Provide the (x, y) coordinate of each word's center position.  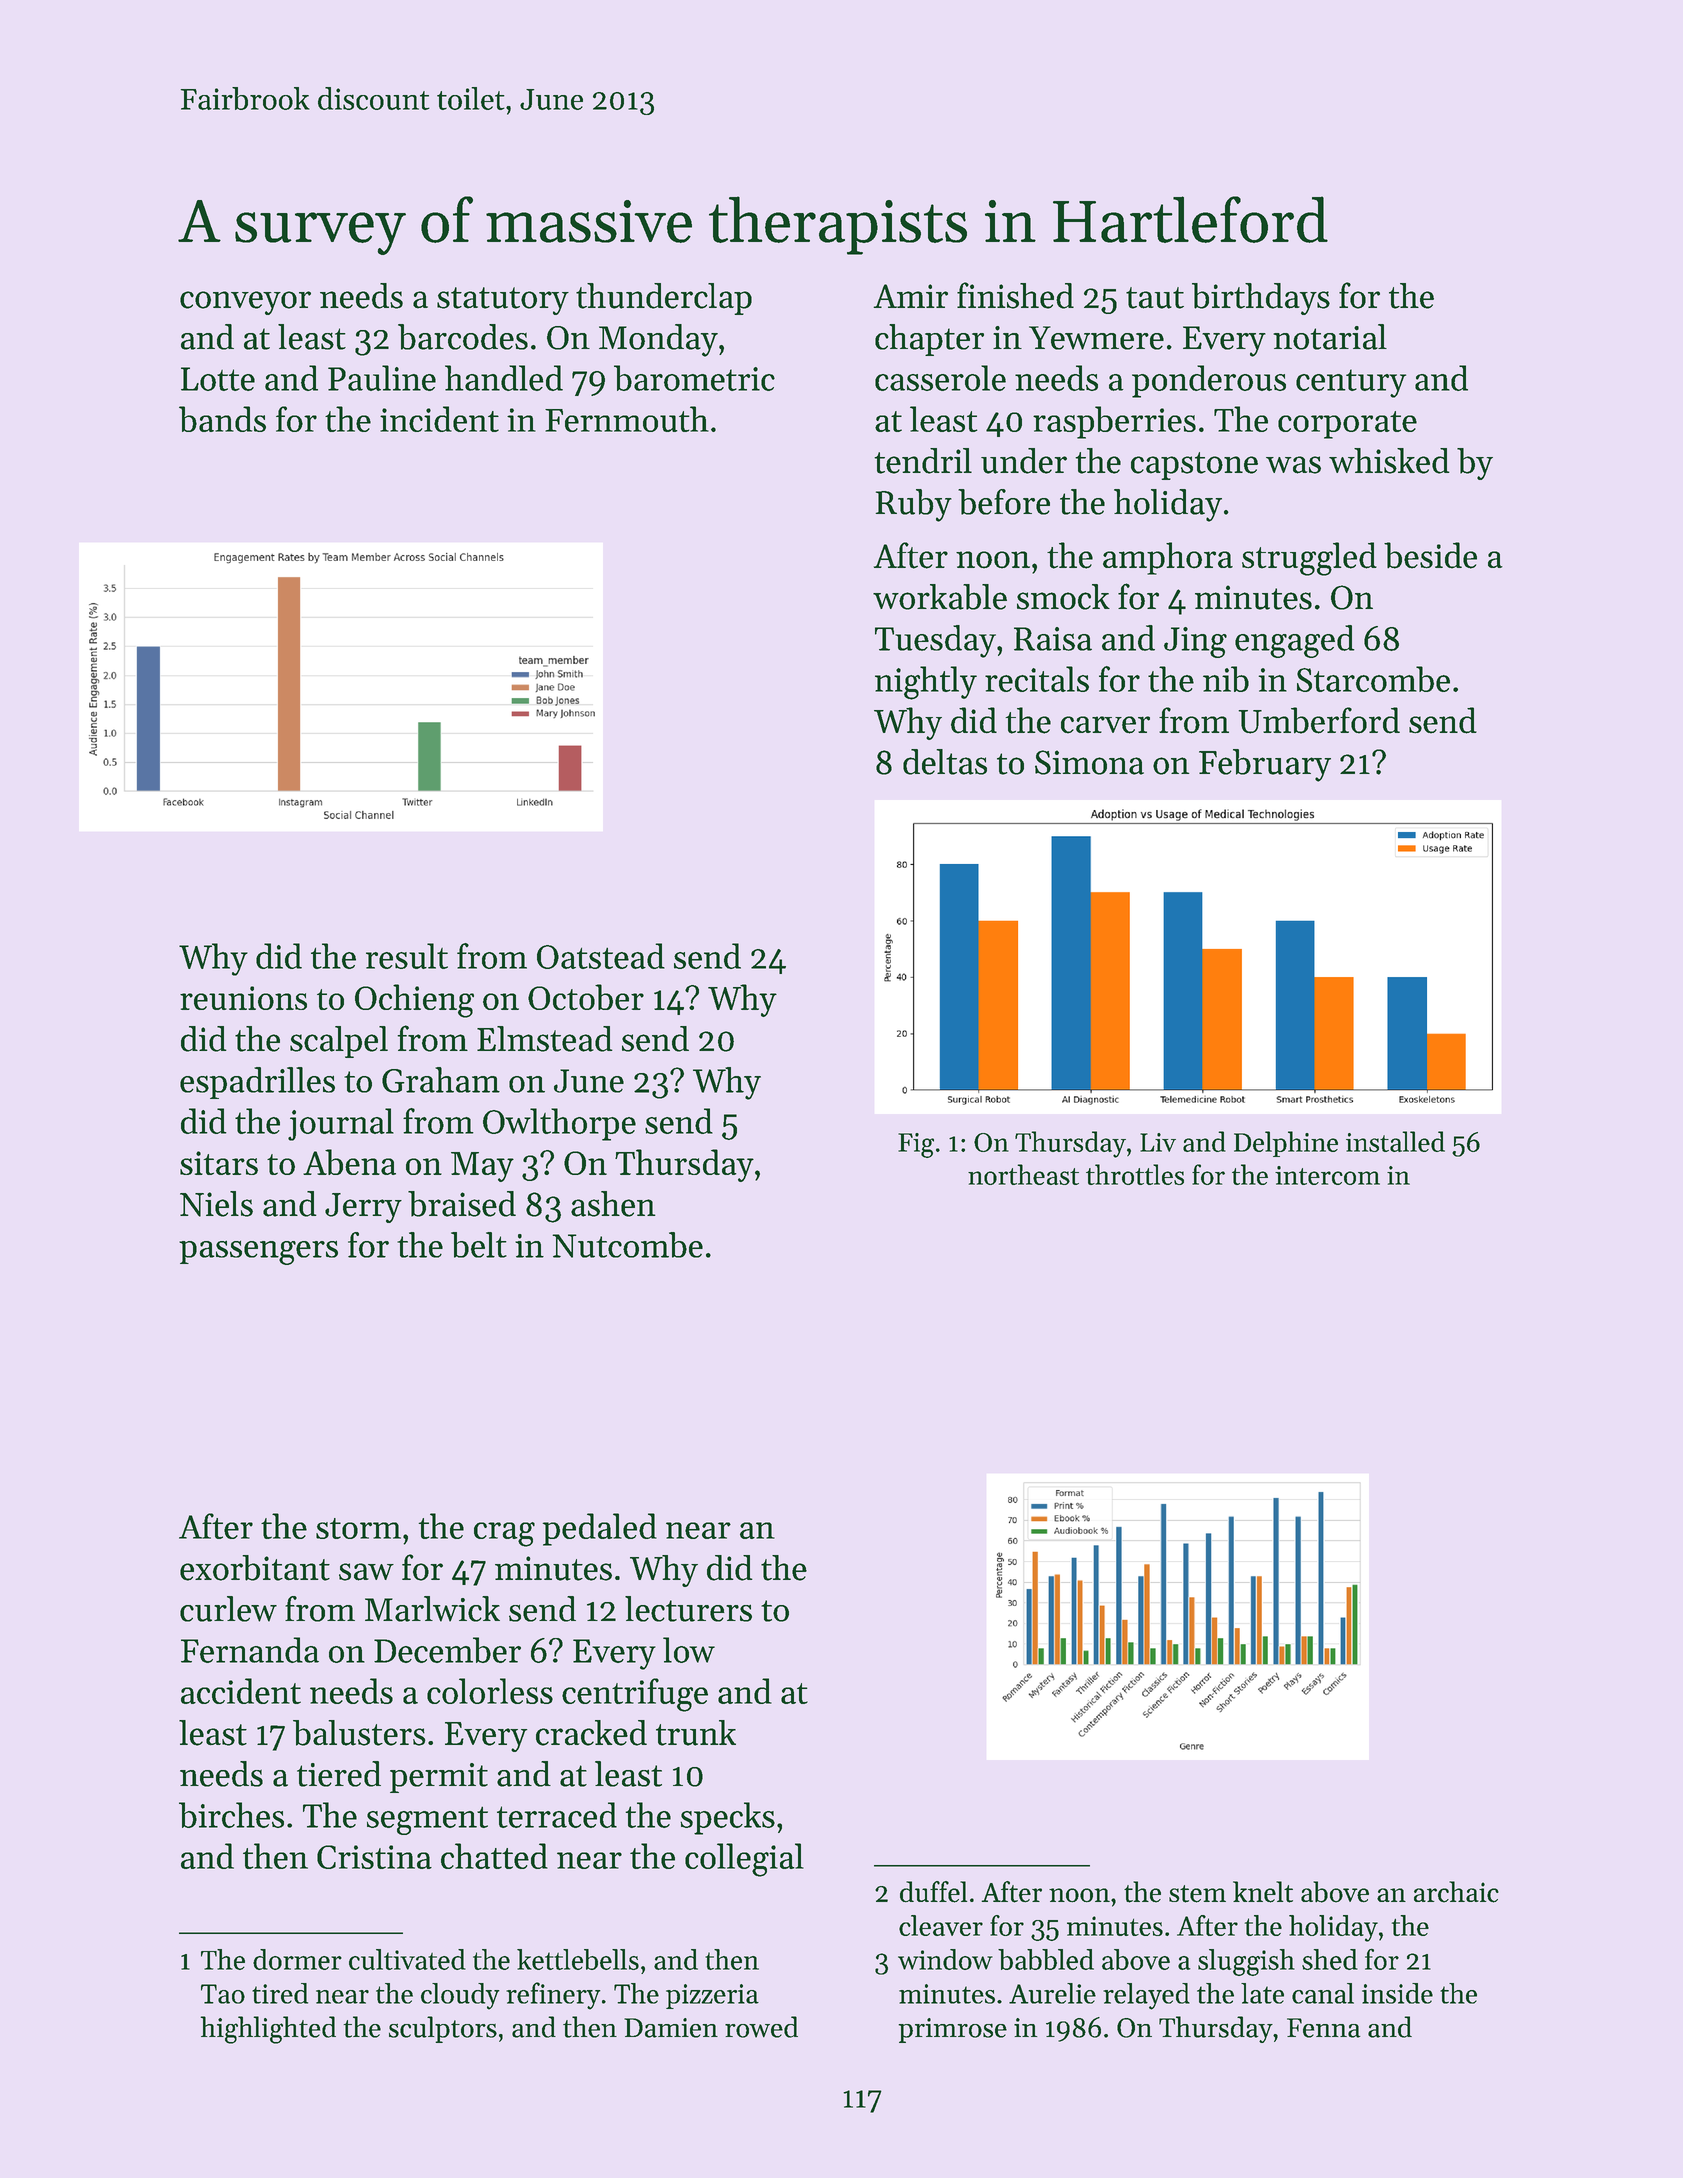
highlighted (268, 2030)
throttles (1135, 1174)
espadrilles (257, 1083)
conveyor (245, 303)
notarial (1330, 337)
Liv (1158, 1142)
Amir (910, 296)
